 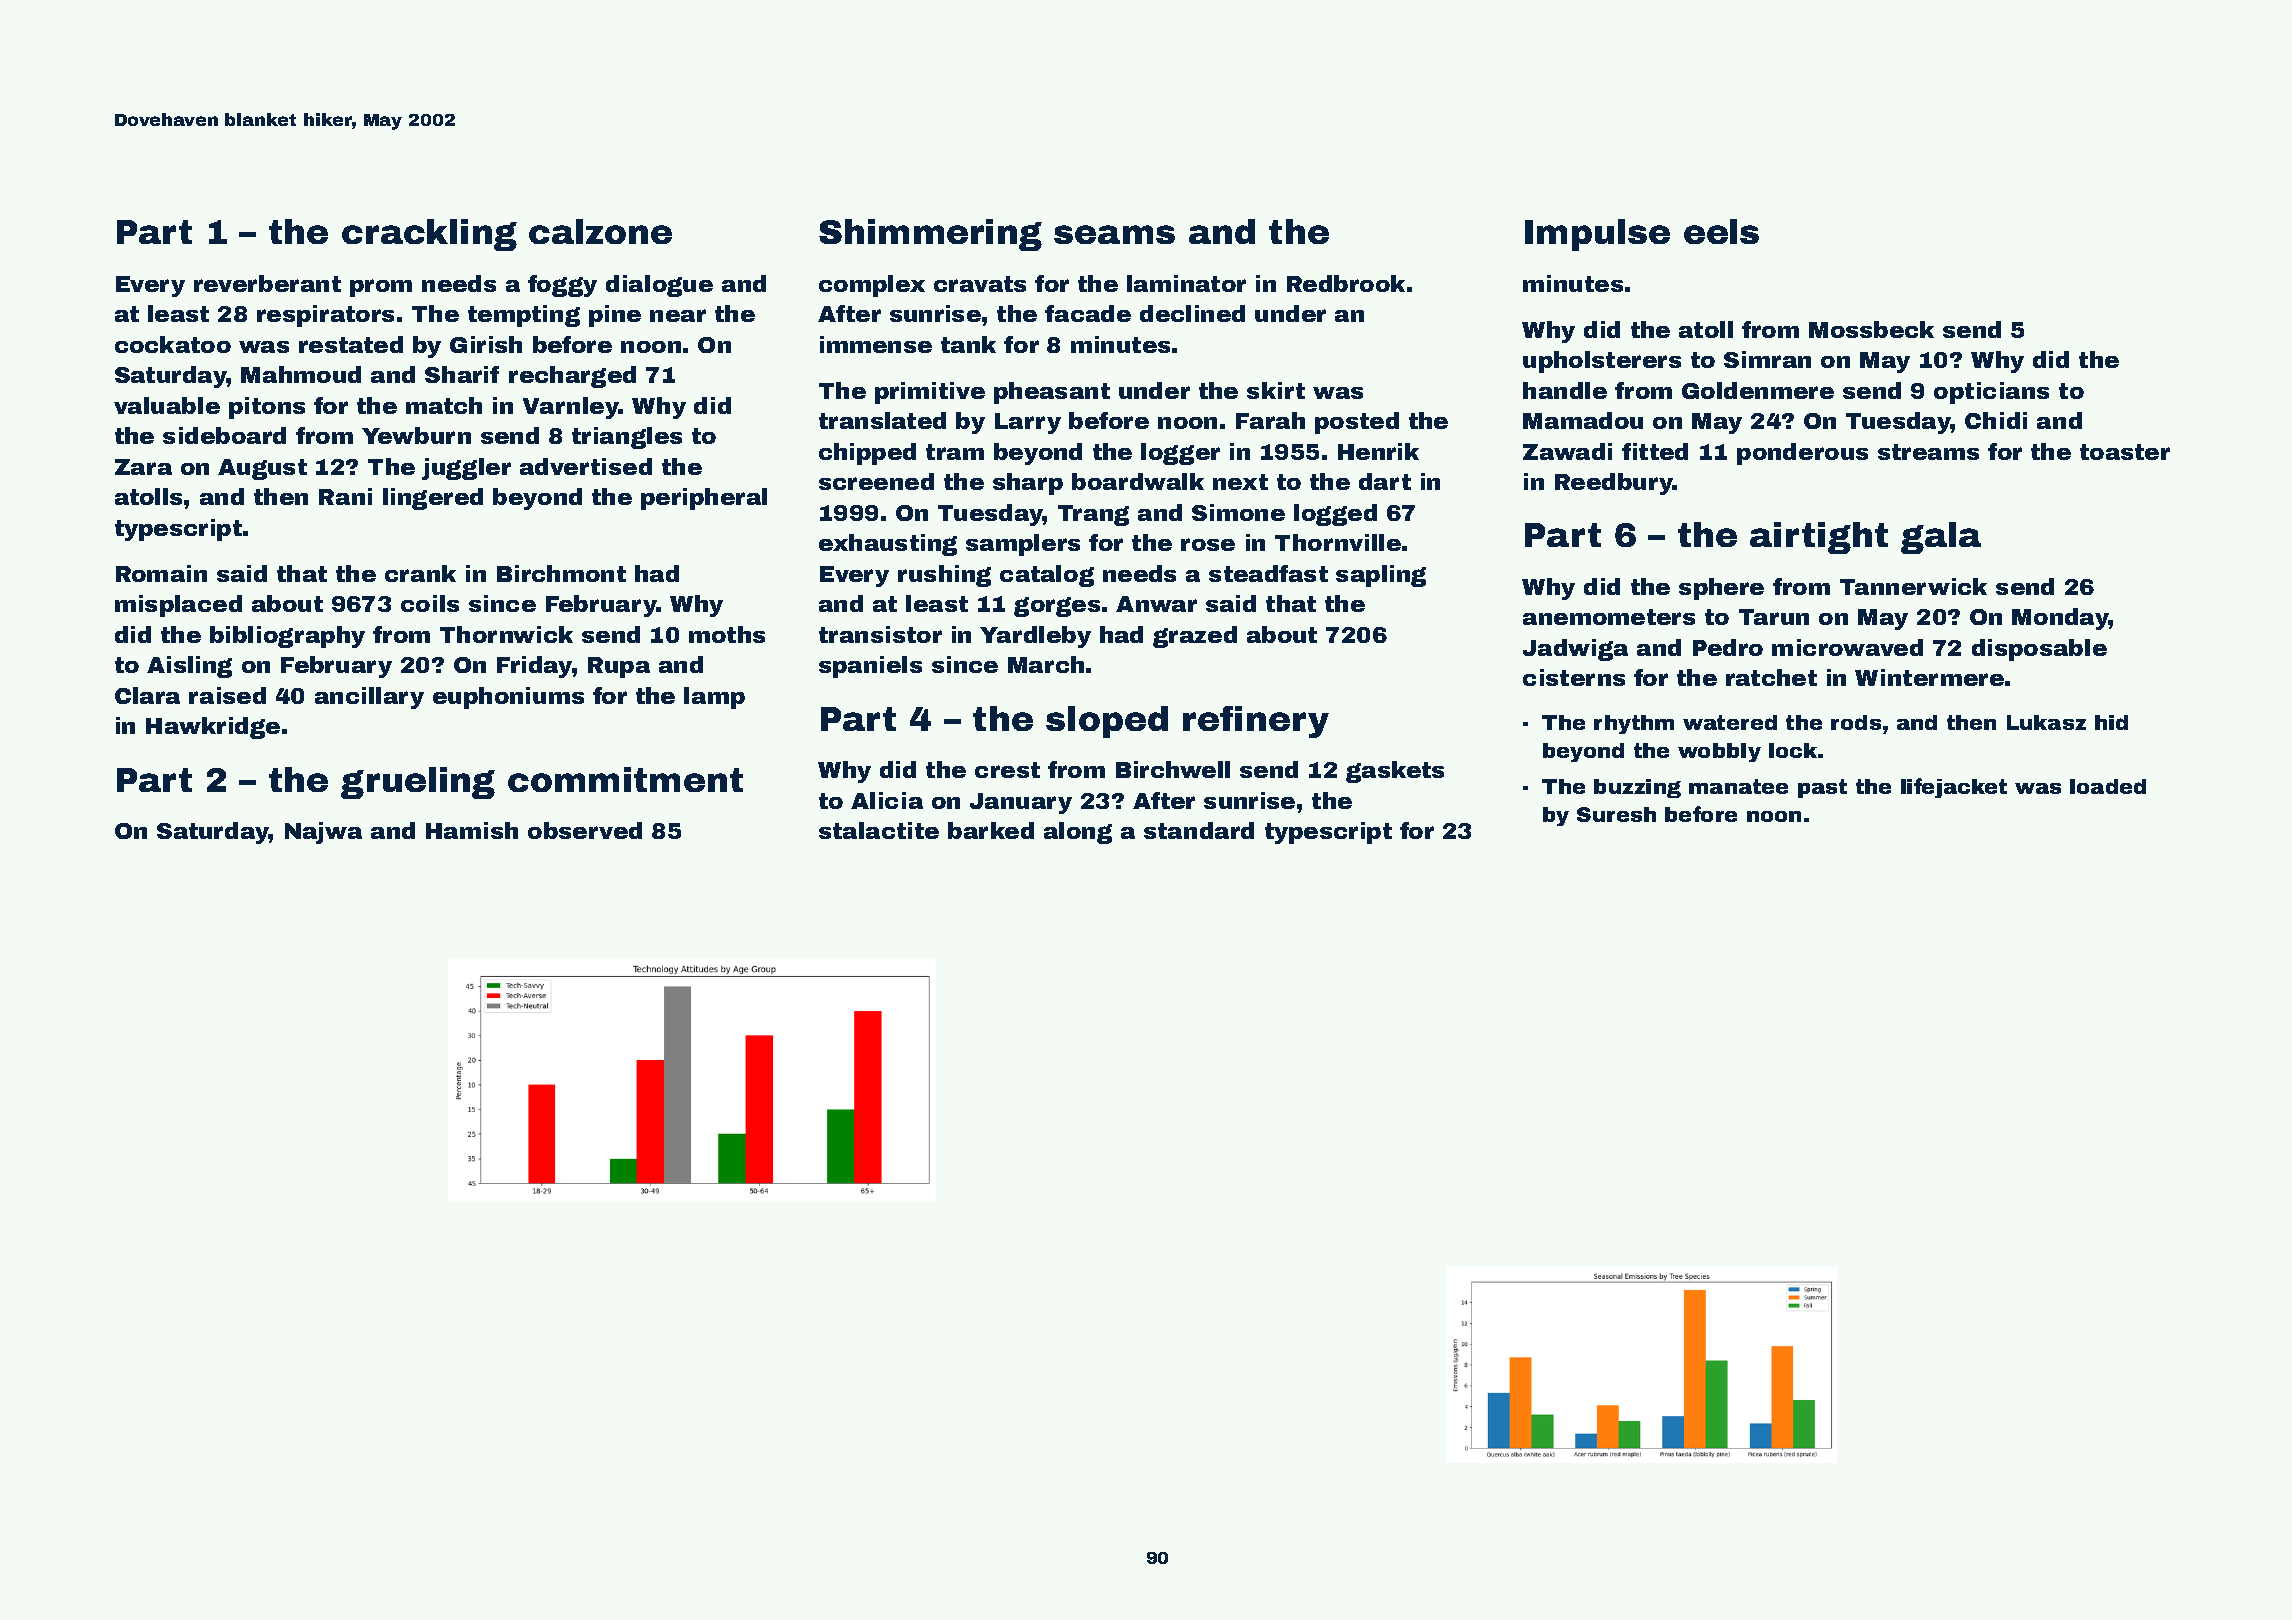 What do you see at coordinates (625, 779) in the image?
I see `commitment` at bounding box center [625, 779].
